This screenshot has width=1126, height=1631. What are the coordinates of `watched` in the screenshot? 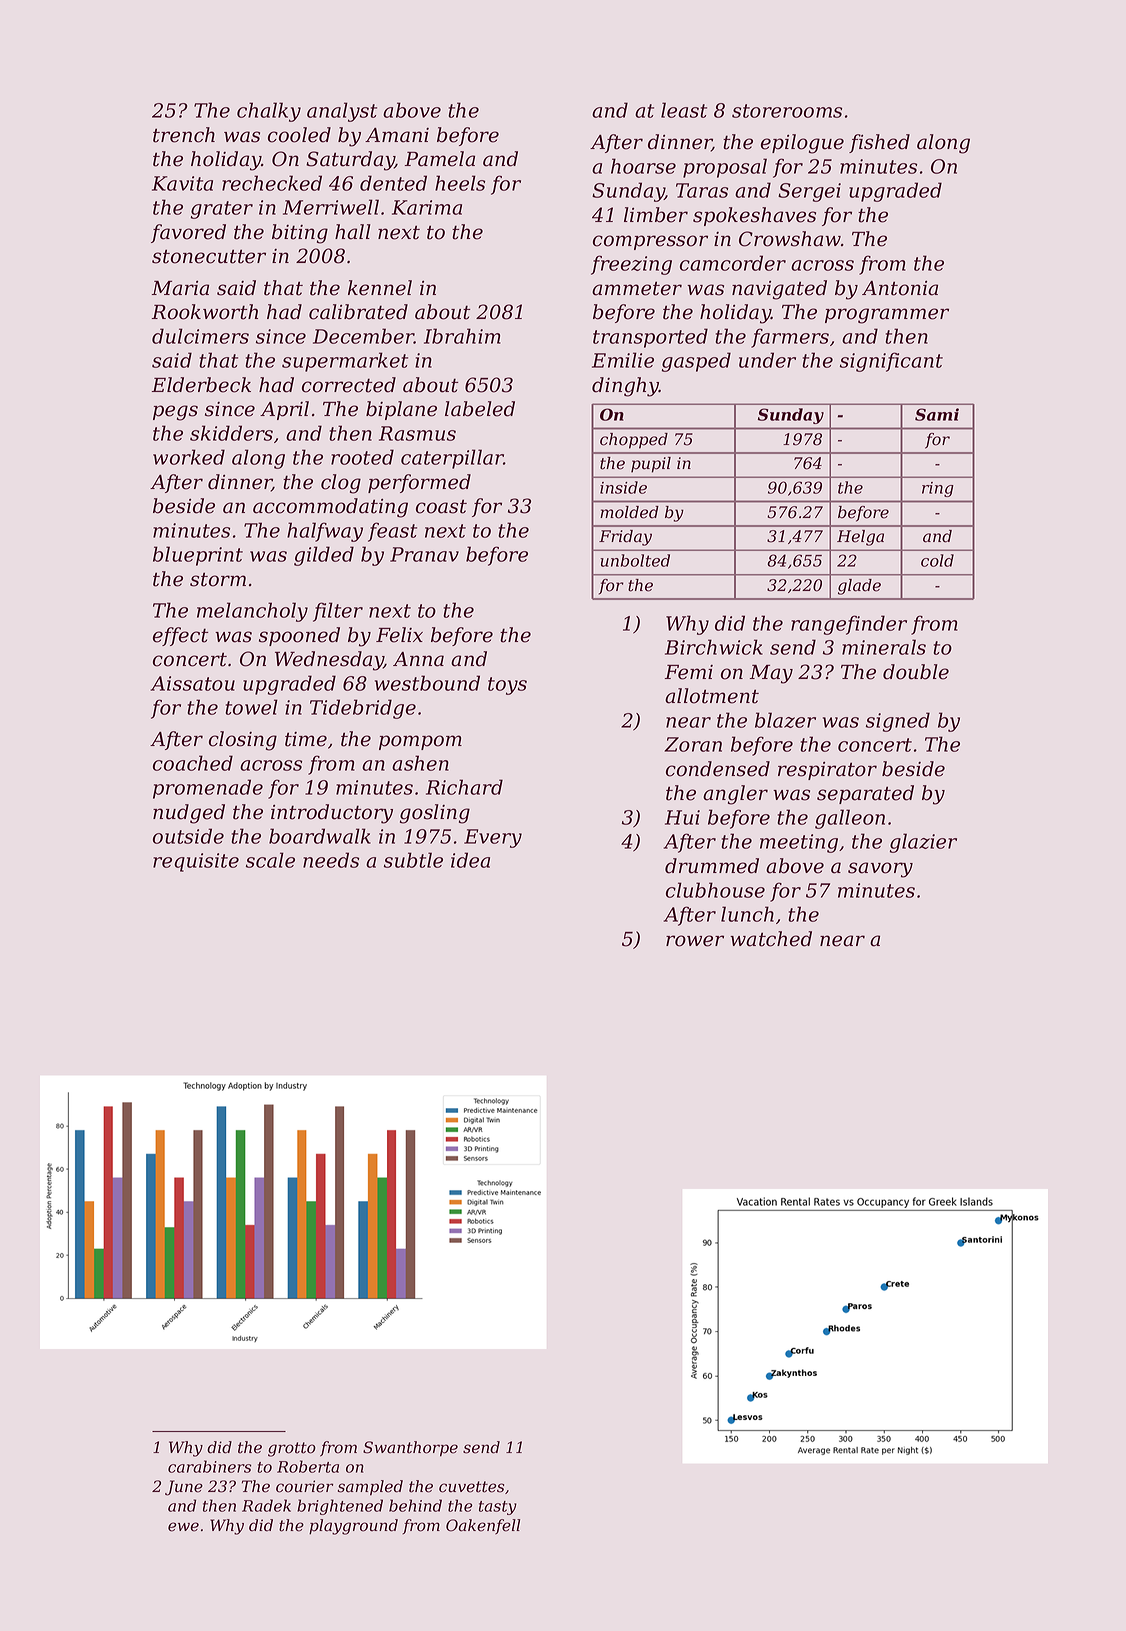 It's located at (771, 939).
